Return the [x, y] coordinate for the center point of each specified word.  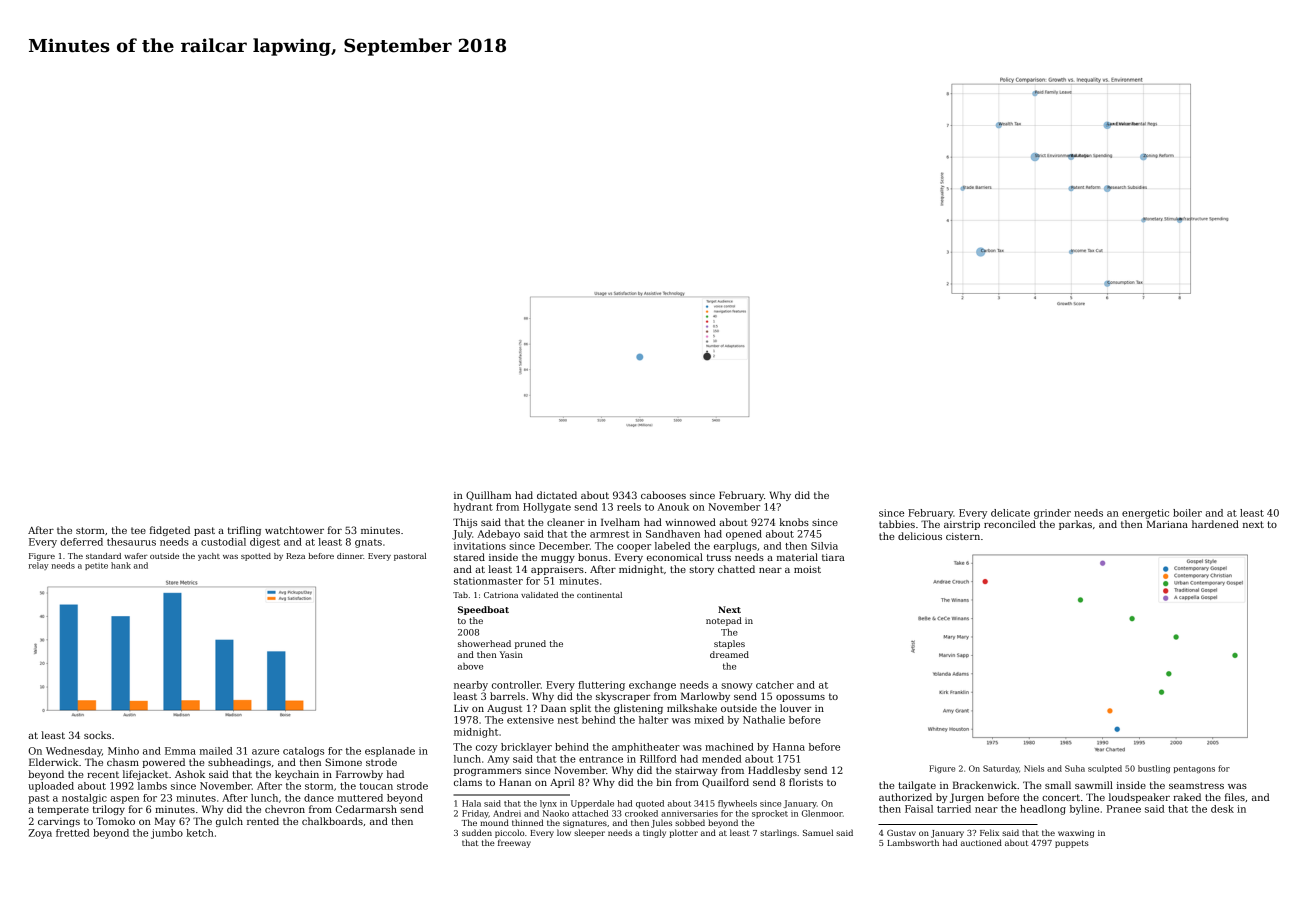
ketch [200, 833]
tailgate [917, 786]
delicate [1010, 513]
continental [599, 595]
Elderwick [54, 762]
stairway [696, 771]
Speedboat [483, 610]
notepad [724, 621]
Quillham [488, 496]
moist [807, 569]
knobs [794, 522]
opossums [800, 698]
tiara [833, 557]
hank [121, 565]
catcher [775, 685]
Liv [461, 708]
